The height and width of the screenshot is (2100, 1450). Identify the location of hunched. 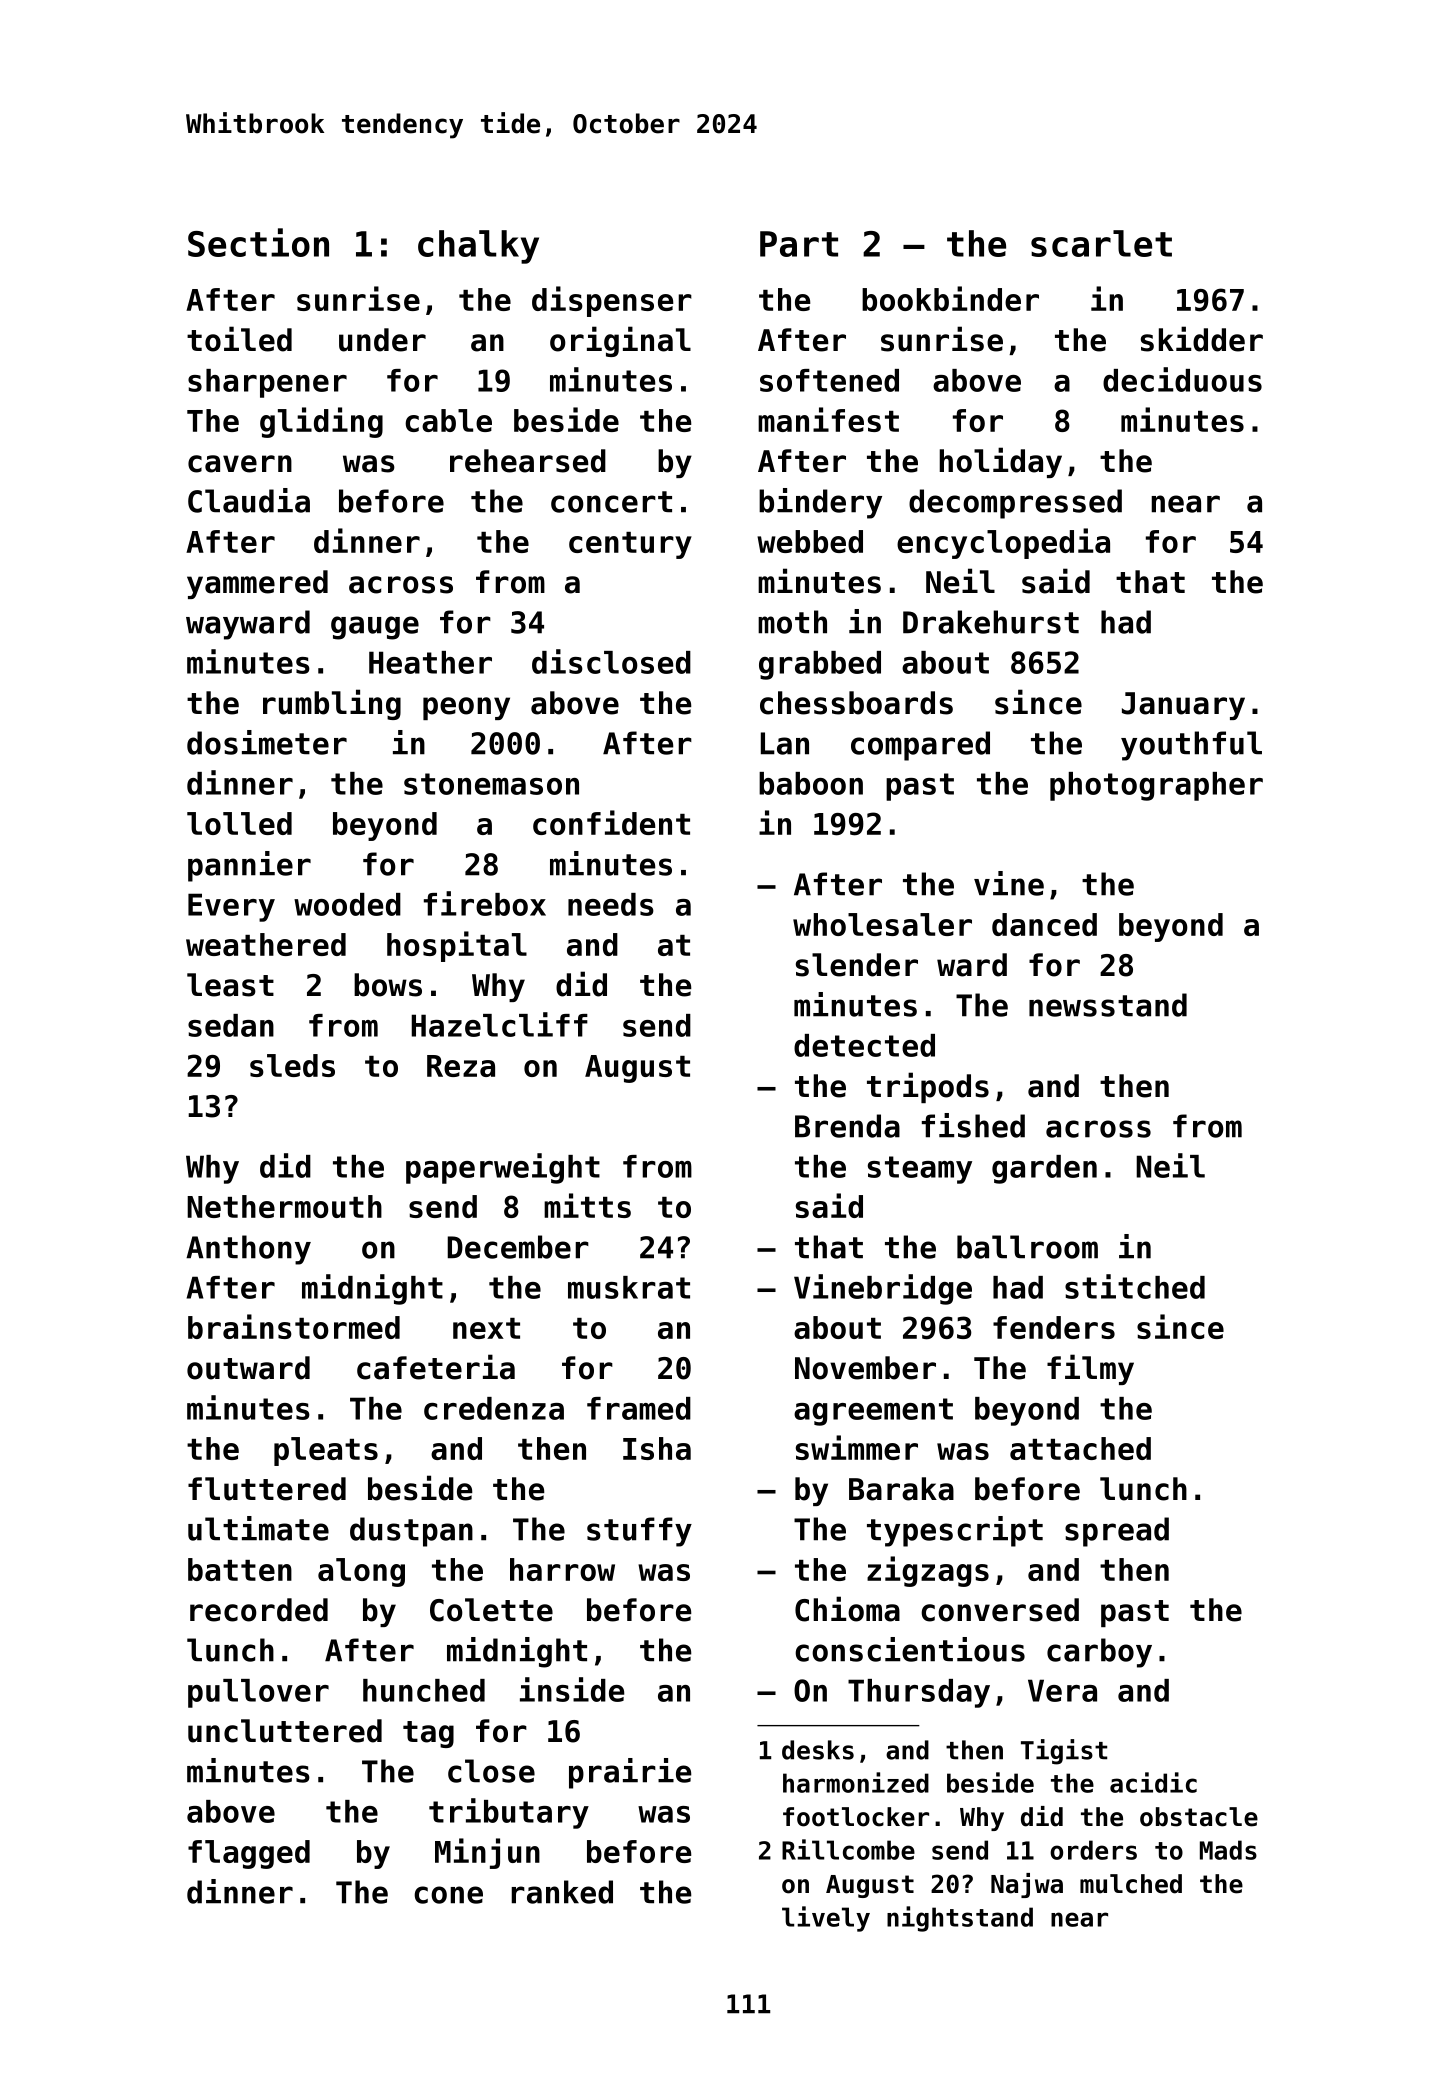
(424, 1690).
